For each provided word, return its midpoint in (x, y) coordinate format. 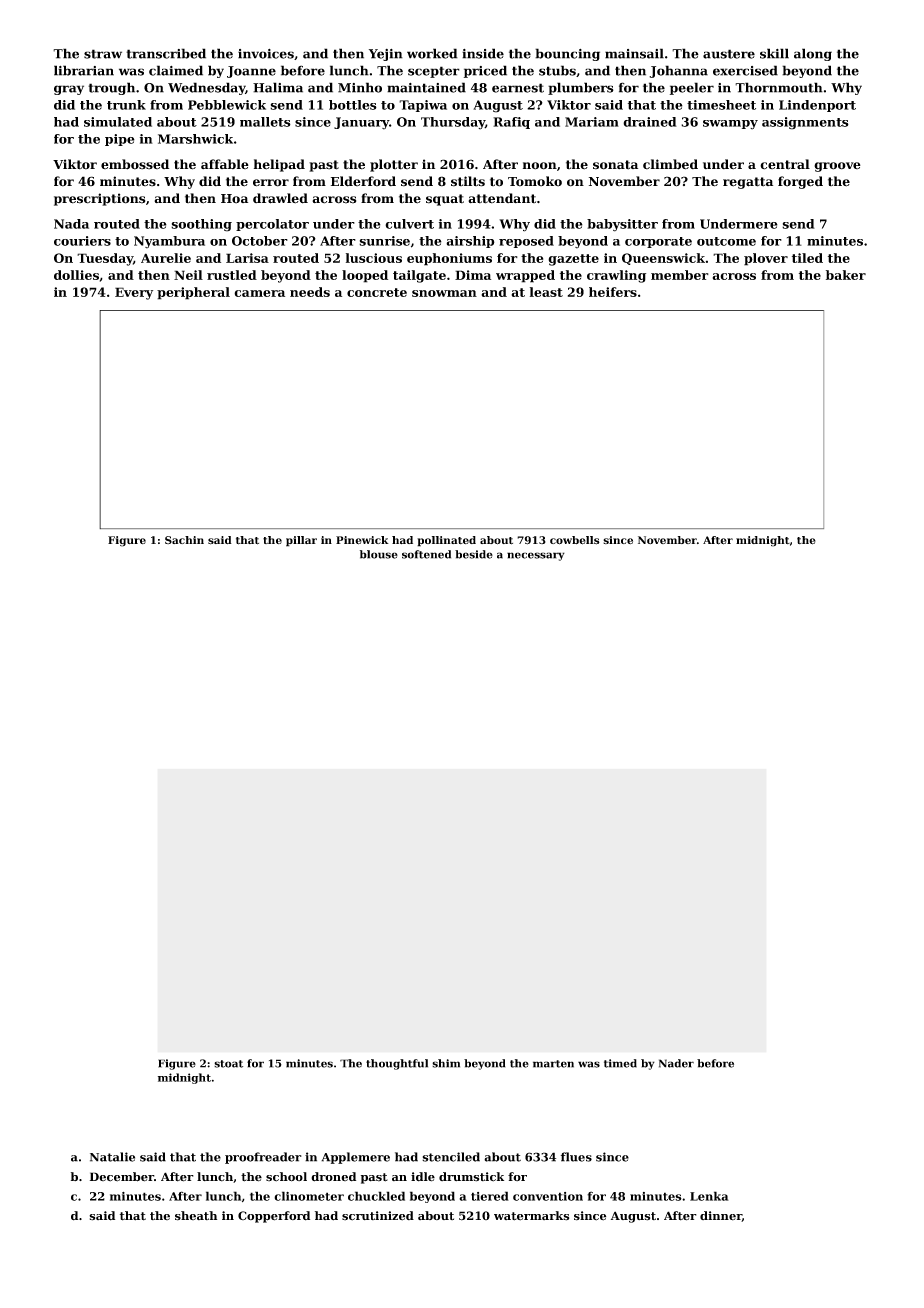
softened (426, 554)
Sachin (184, 540)
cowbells (575, 540)
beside (474, 554)
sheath (196, 1216)
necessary (536, 556)
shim (446, 1063)
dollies (76, 275)
